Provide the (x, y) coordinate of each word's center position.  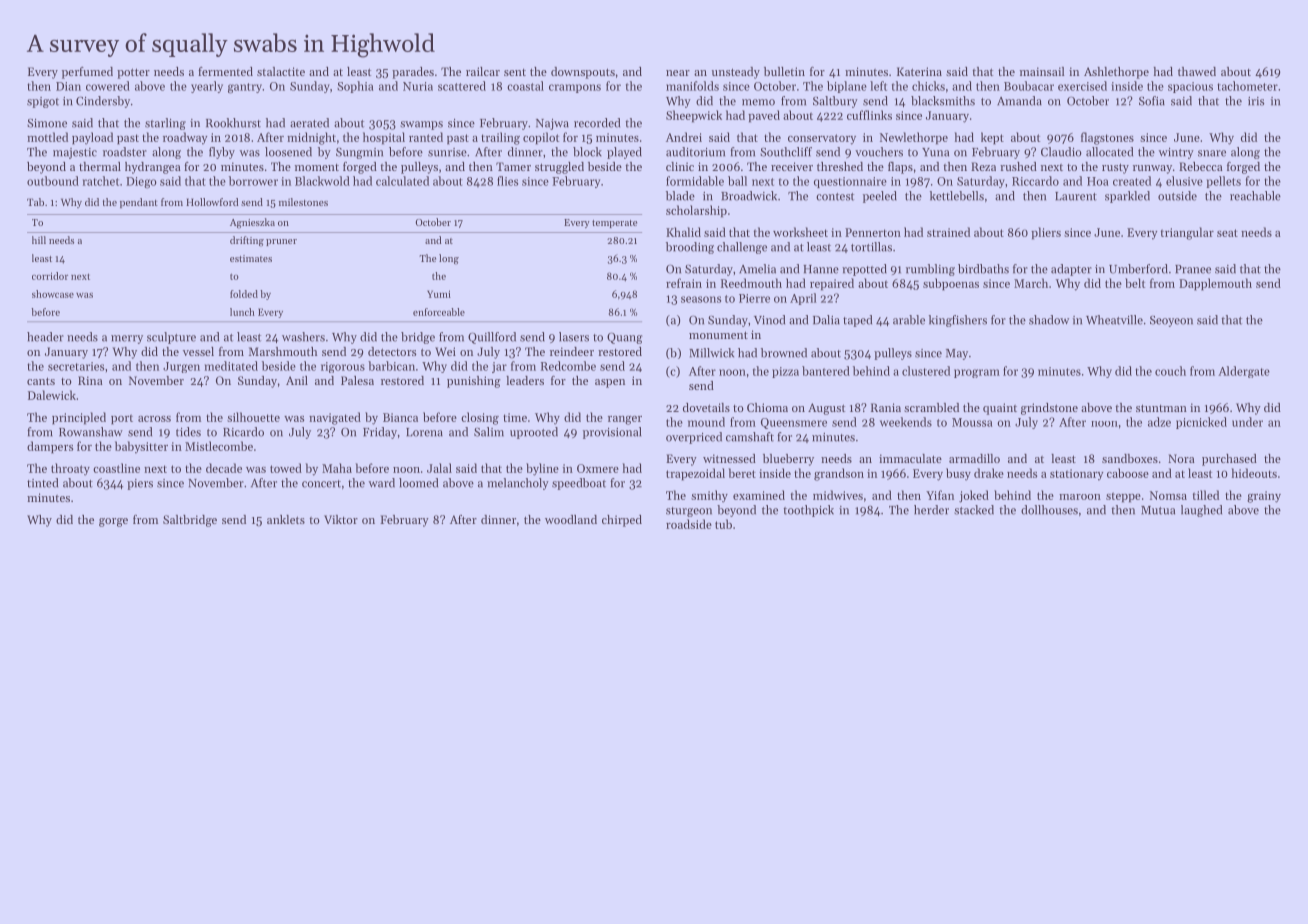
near (678, 73)
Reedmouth (751, 283)
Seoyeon (1171, 321)
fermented (225, 71)
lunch (242, 312)
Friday (380, 433)
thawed (1197, 71)
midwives (838, 495)
